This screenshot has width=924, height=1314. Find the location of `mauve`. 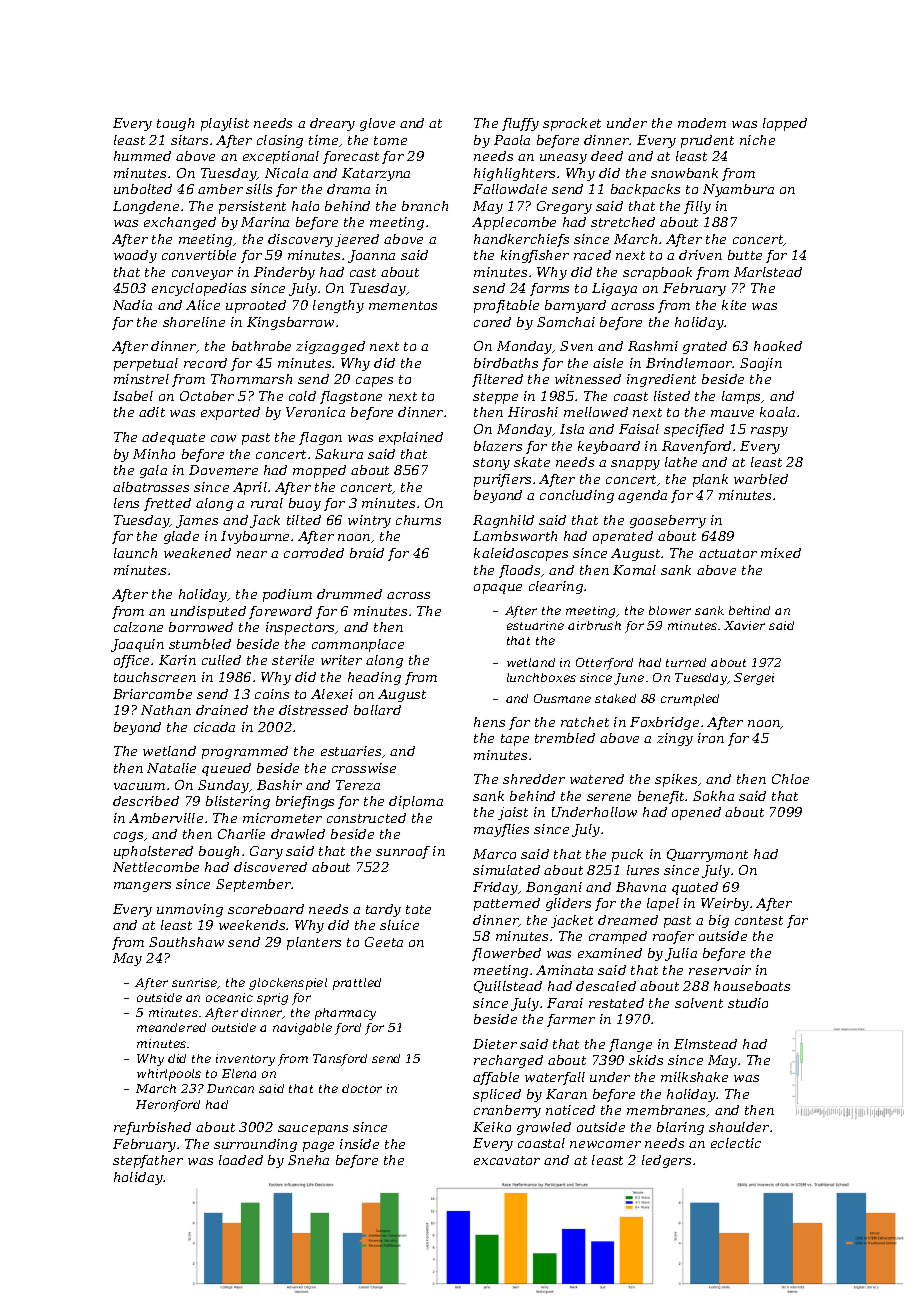

mauve is located at coordinates (732, 413).
